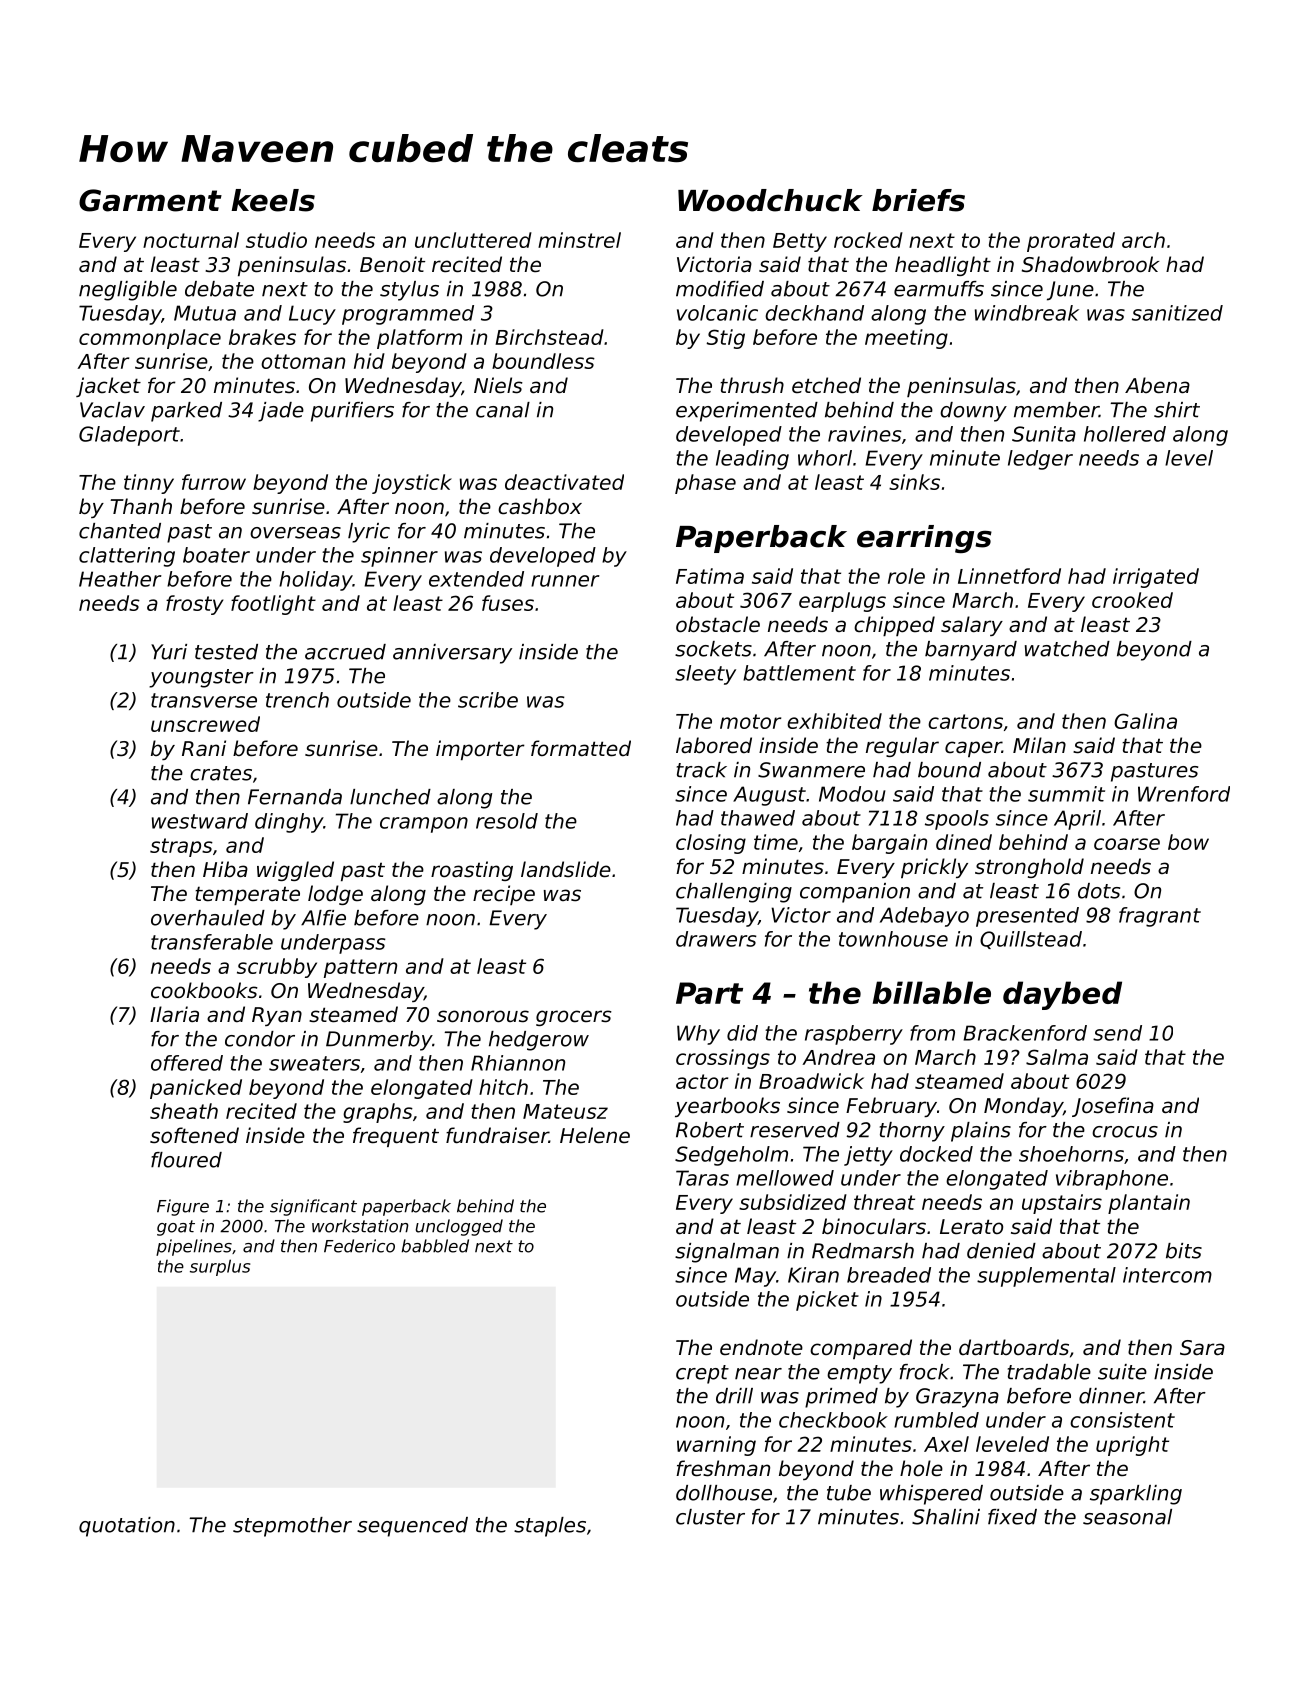 The height and width of the document is (1695, 1309). I want to click on Garment, so click(150, 200).
